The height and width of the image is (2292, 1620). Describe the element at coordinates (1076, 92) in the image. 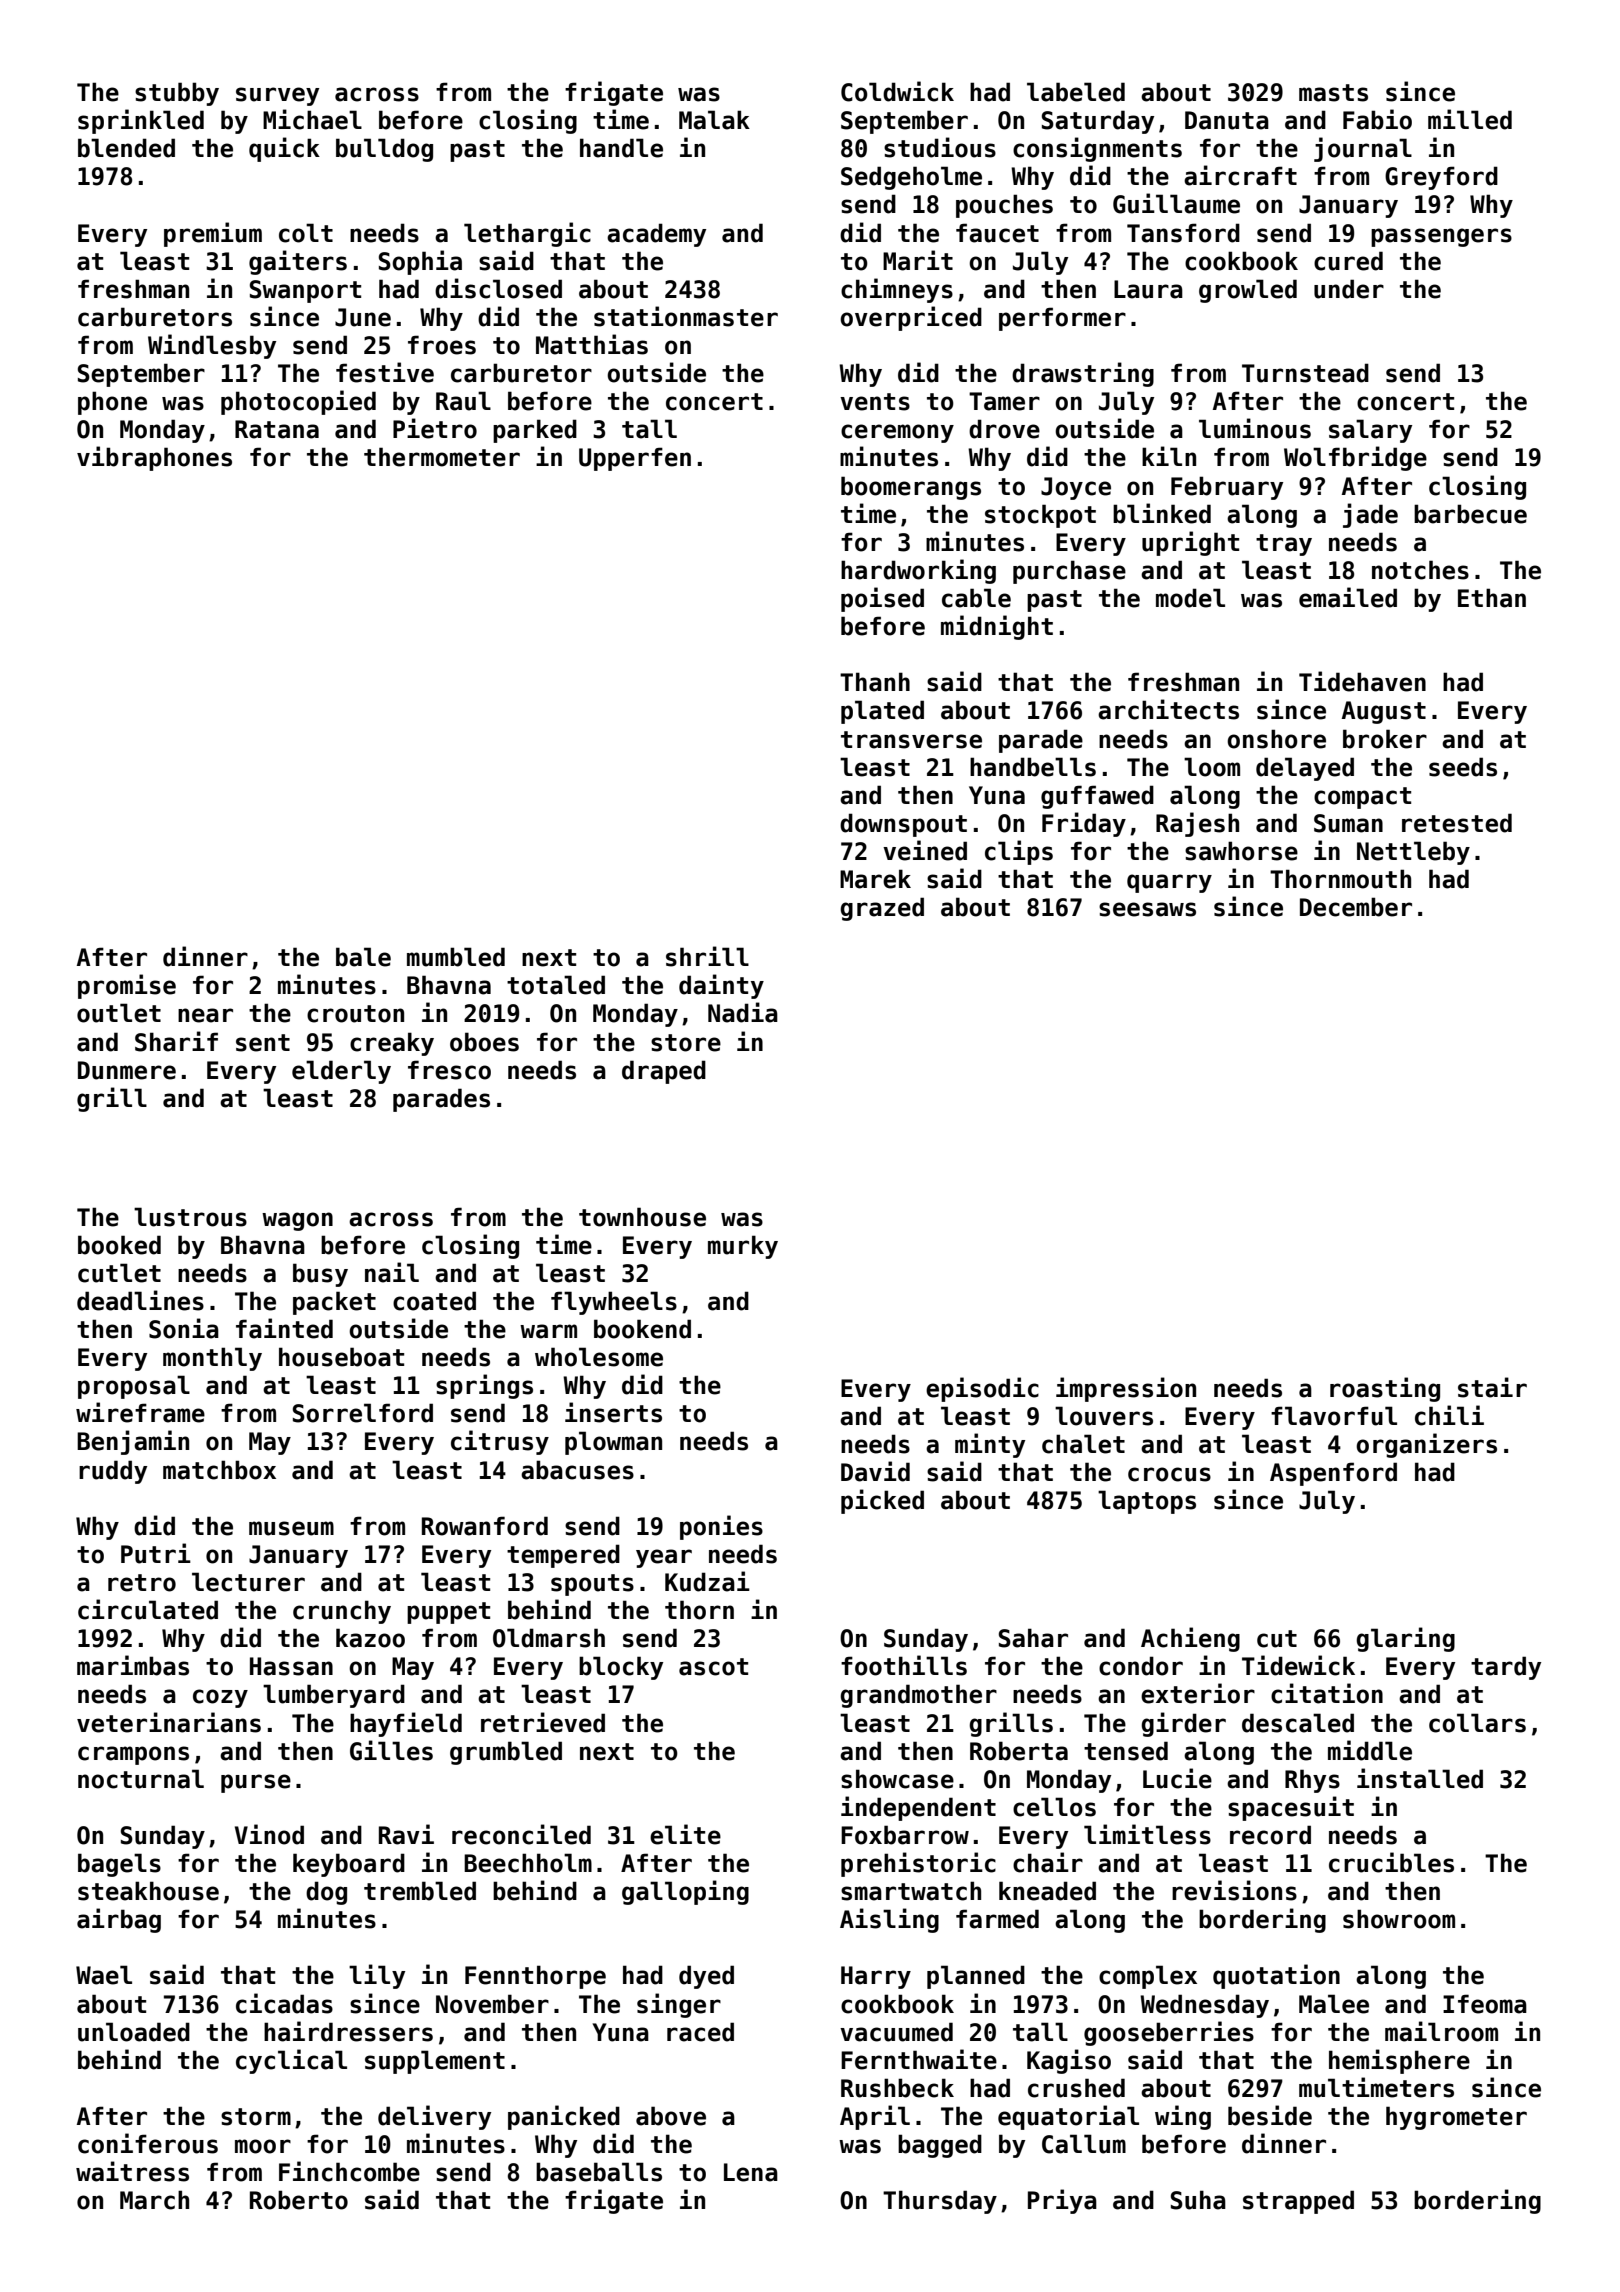

I see `labeled` at that location.
